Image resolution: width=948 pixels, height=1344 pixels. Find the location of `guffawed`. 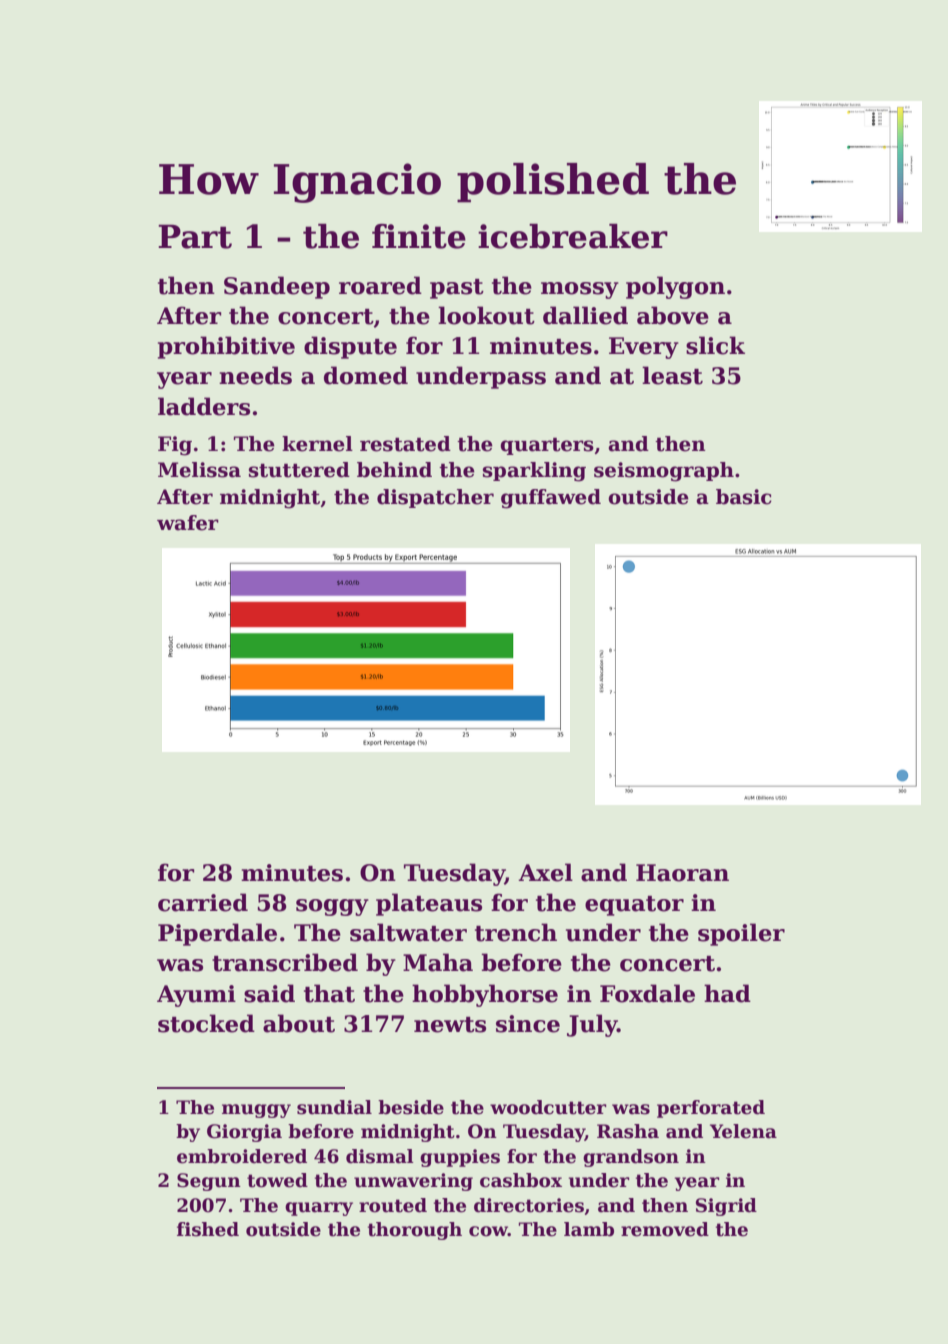

guffawed is located at coordinates (551, 499).
